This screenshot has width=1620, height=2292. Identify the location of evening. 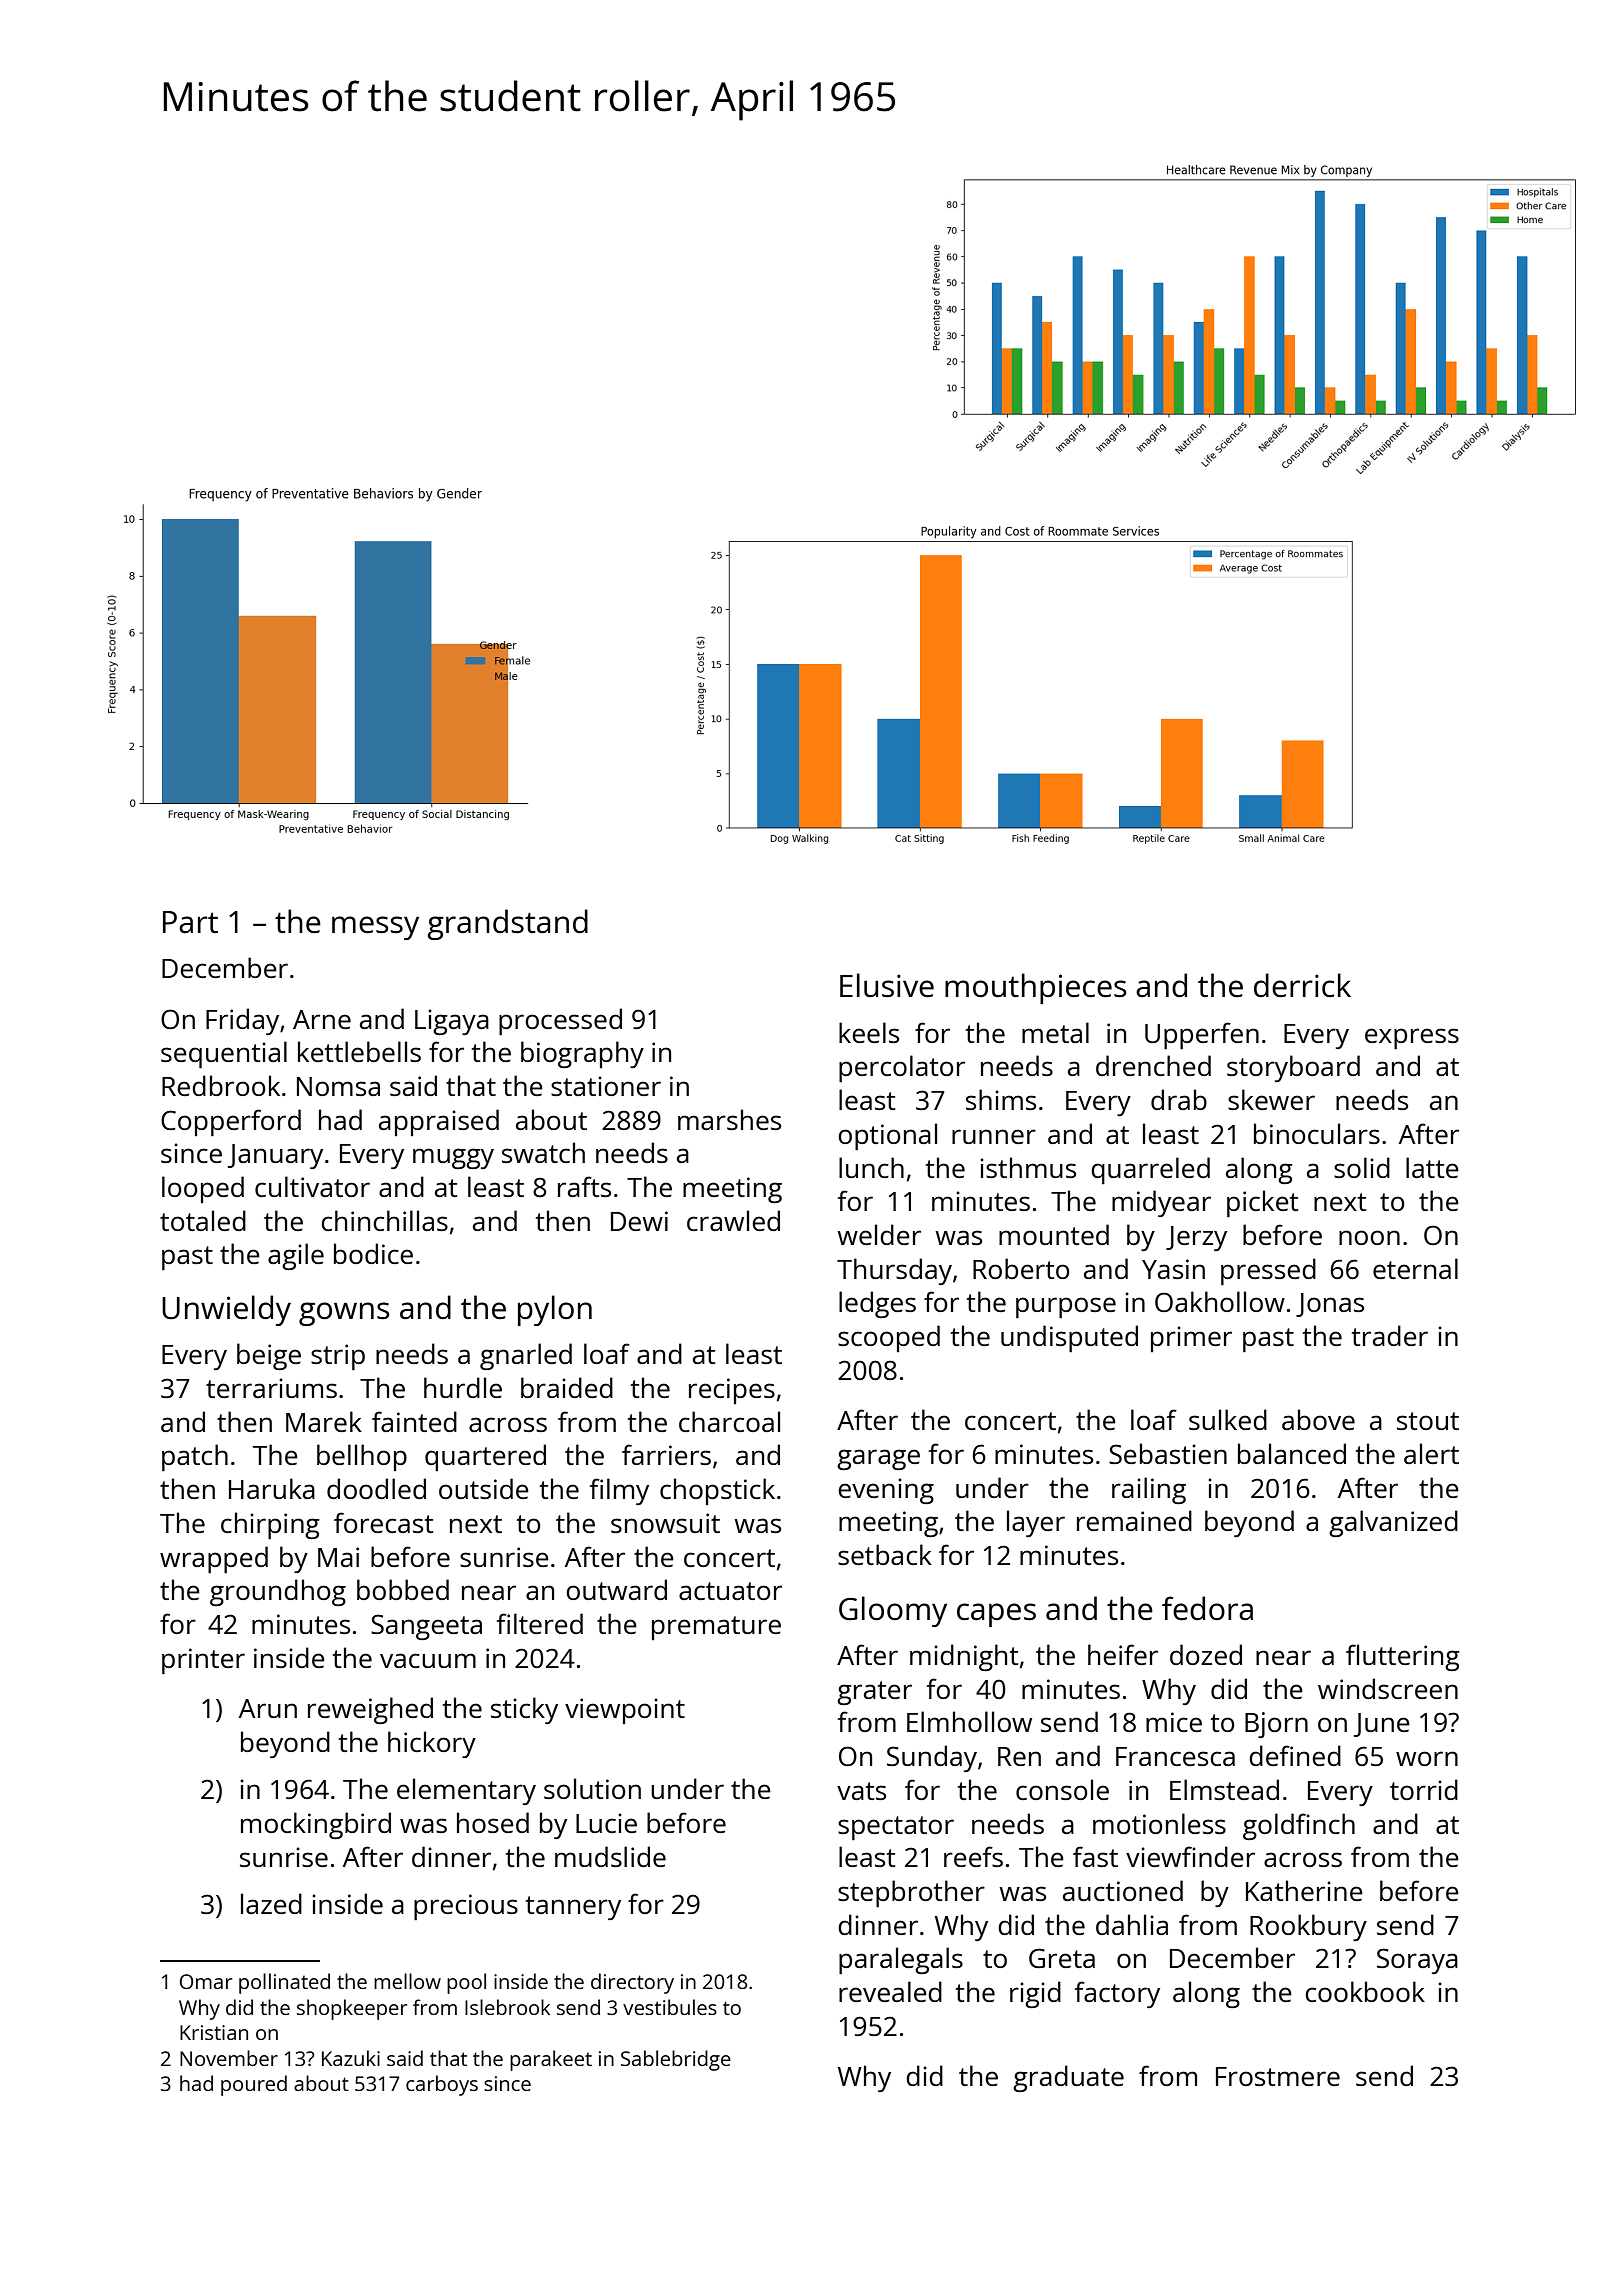
(886, 1491).
